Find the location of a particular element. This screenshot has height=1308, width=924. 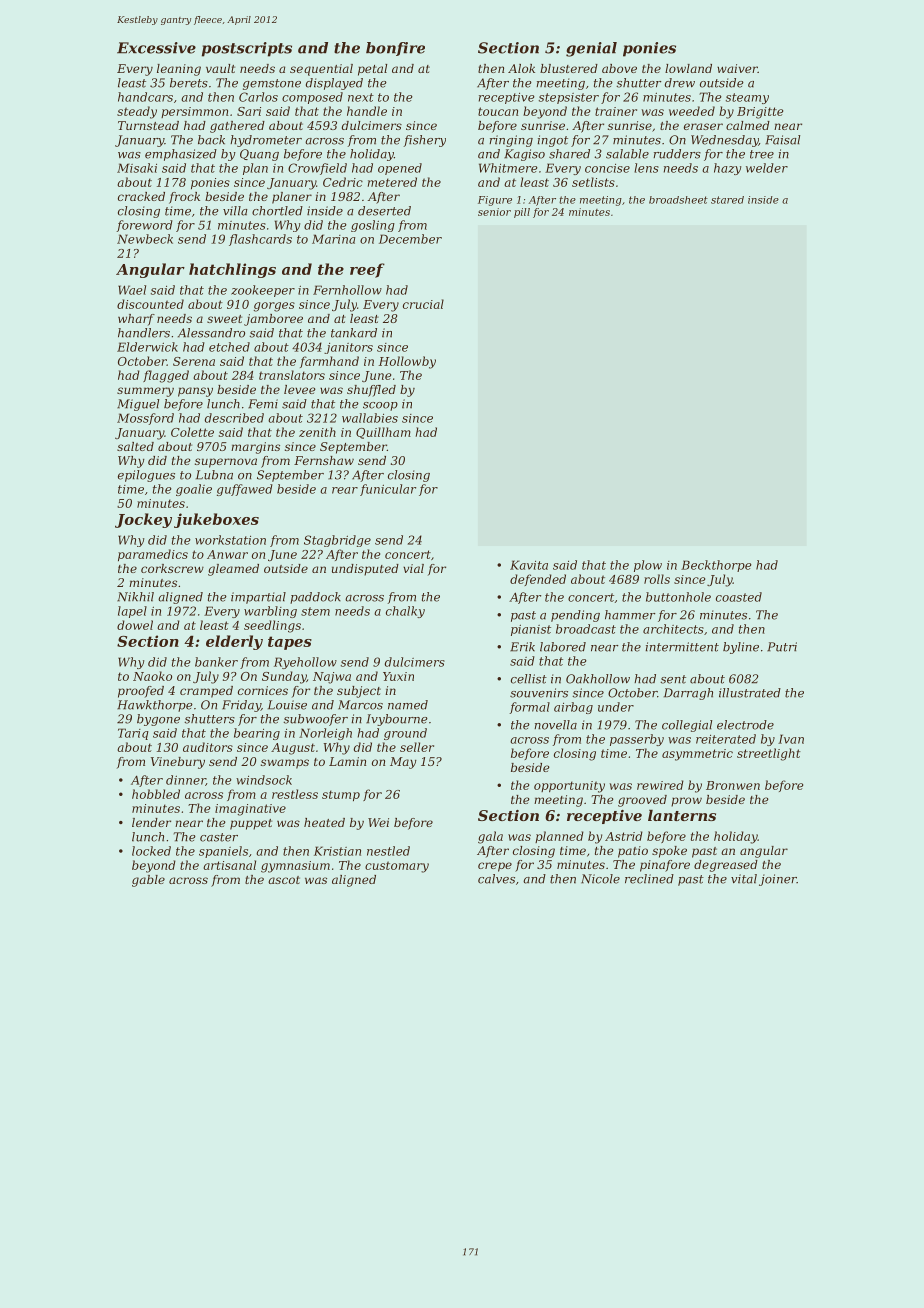

metered is located at coordinates (392, 182).
